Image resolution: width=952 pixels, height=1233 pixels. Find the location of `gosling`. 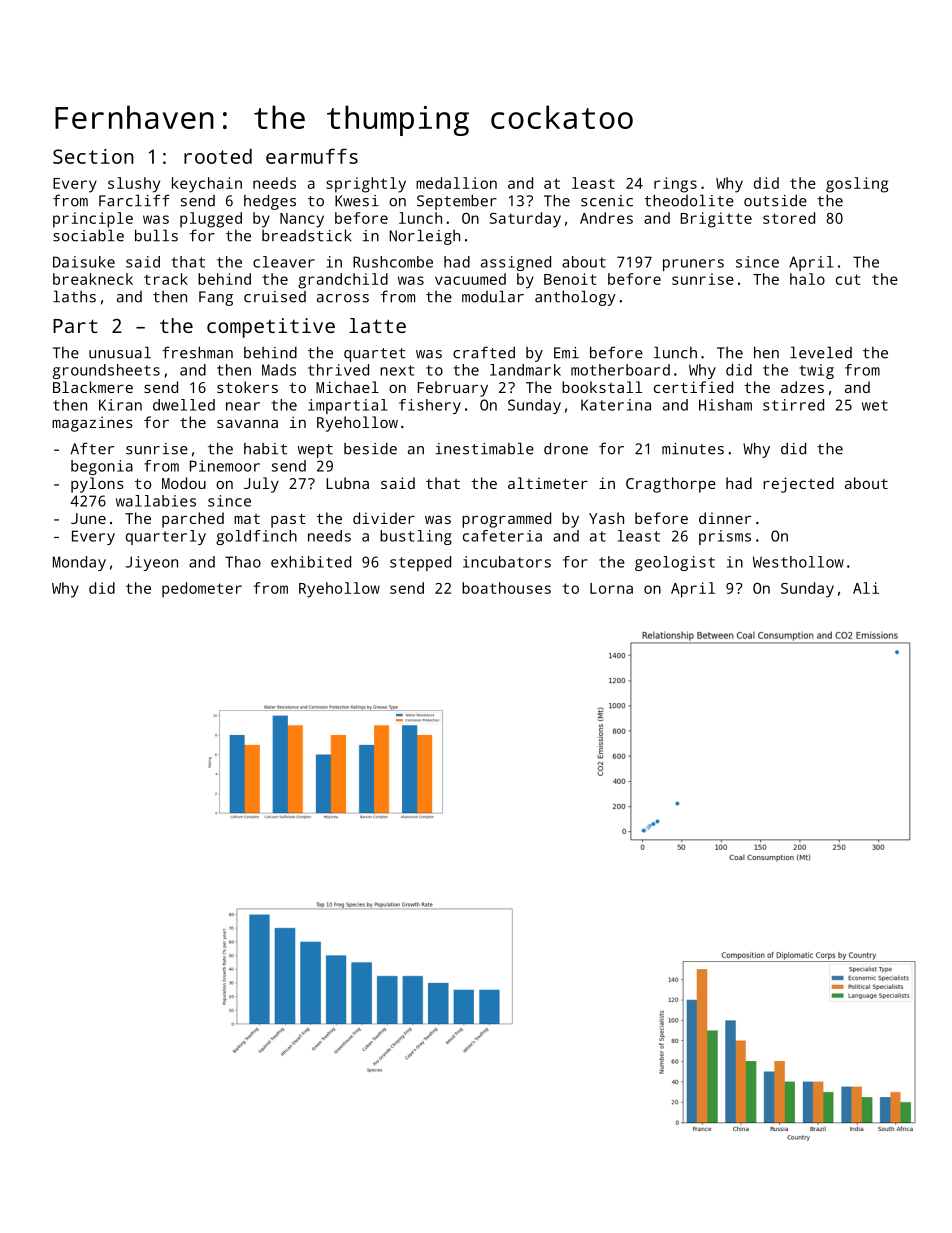

gosling is located at coordinates (857, 185).
